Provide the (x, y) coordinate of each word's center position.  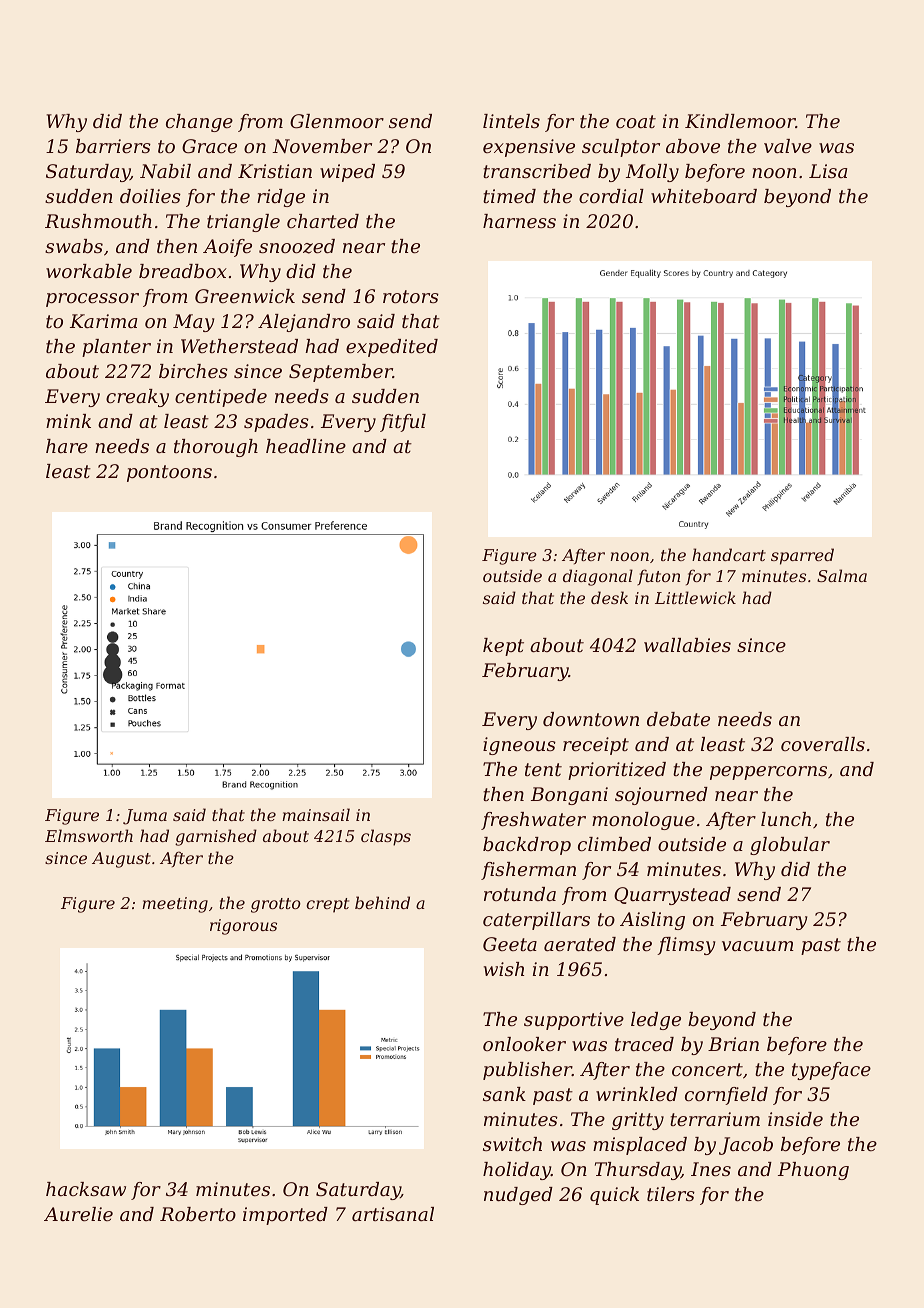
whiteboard (704, 196)
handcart (729, 554)
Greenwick (245, 296)
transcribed (537, 171)
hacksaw (86, 1189)
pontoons (169, 473)
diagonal (598, 577)
